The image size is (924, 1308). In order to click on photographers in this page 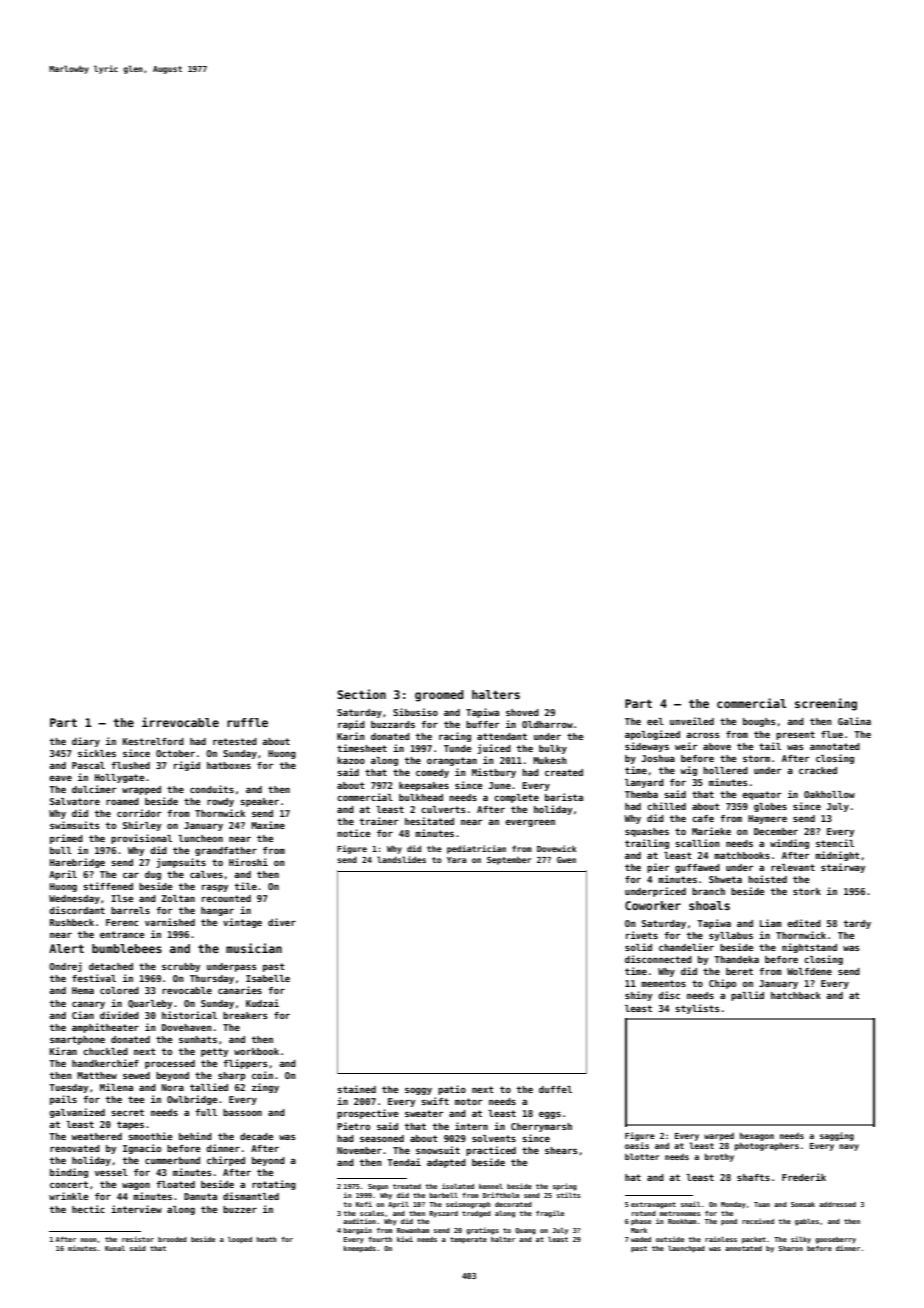, I will do `click(767, 1146)`.
